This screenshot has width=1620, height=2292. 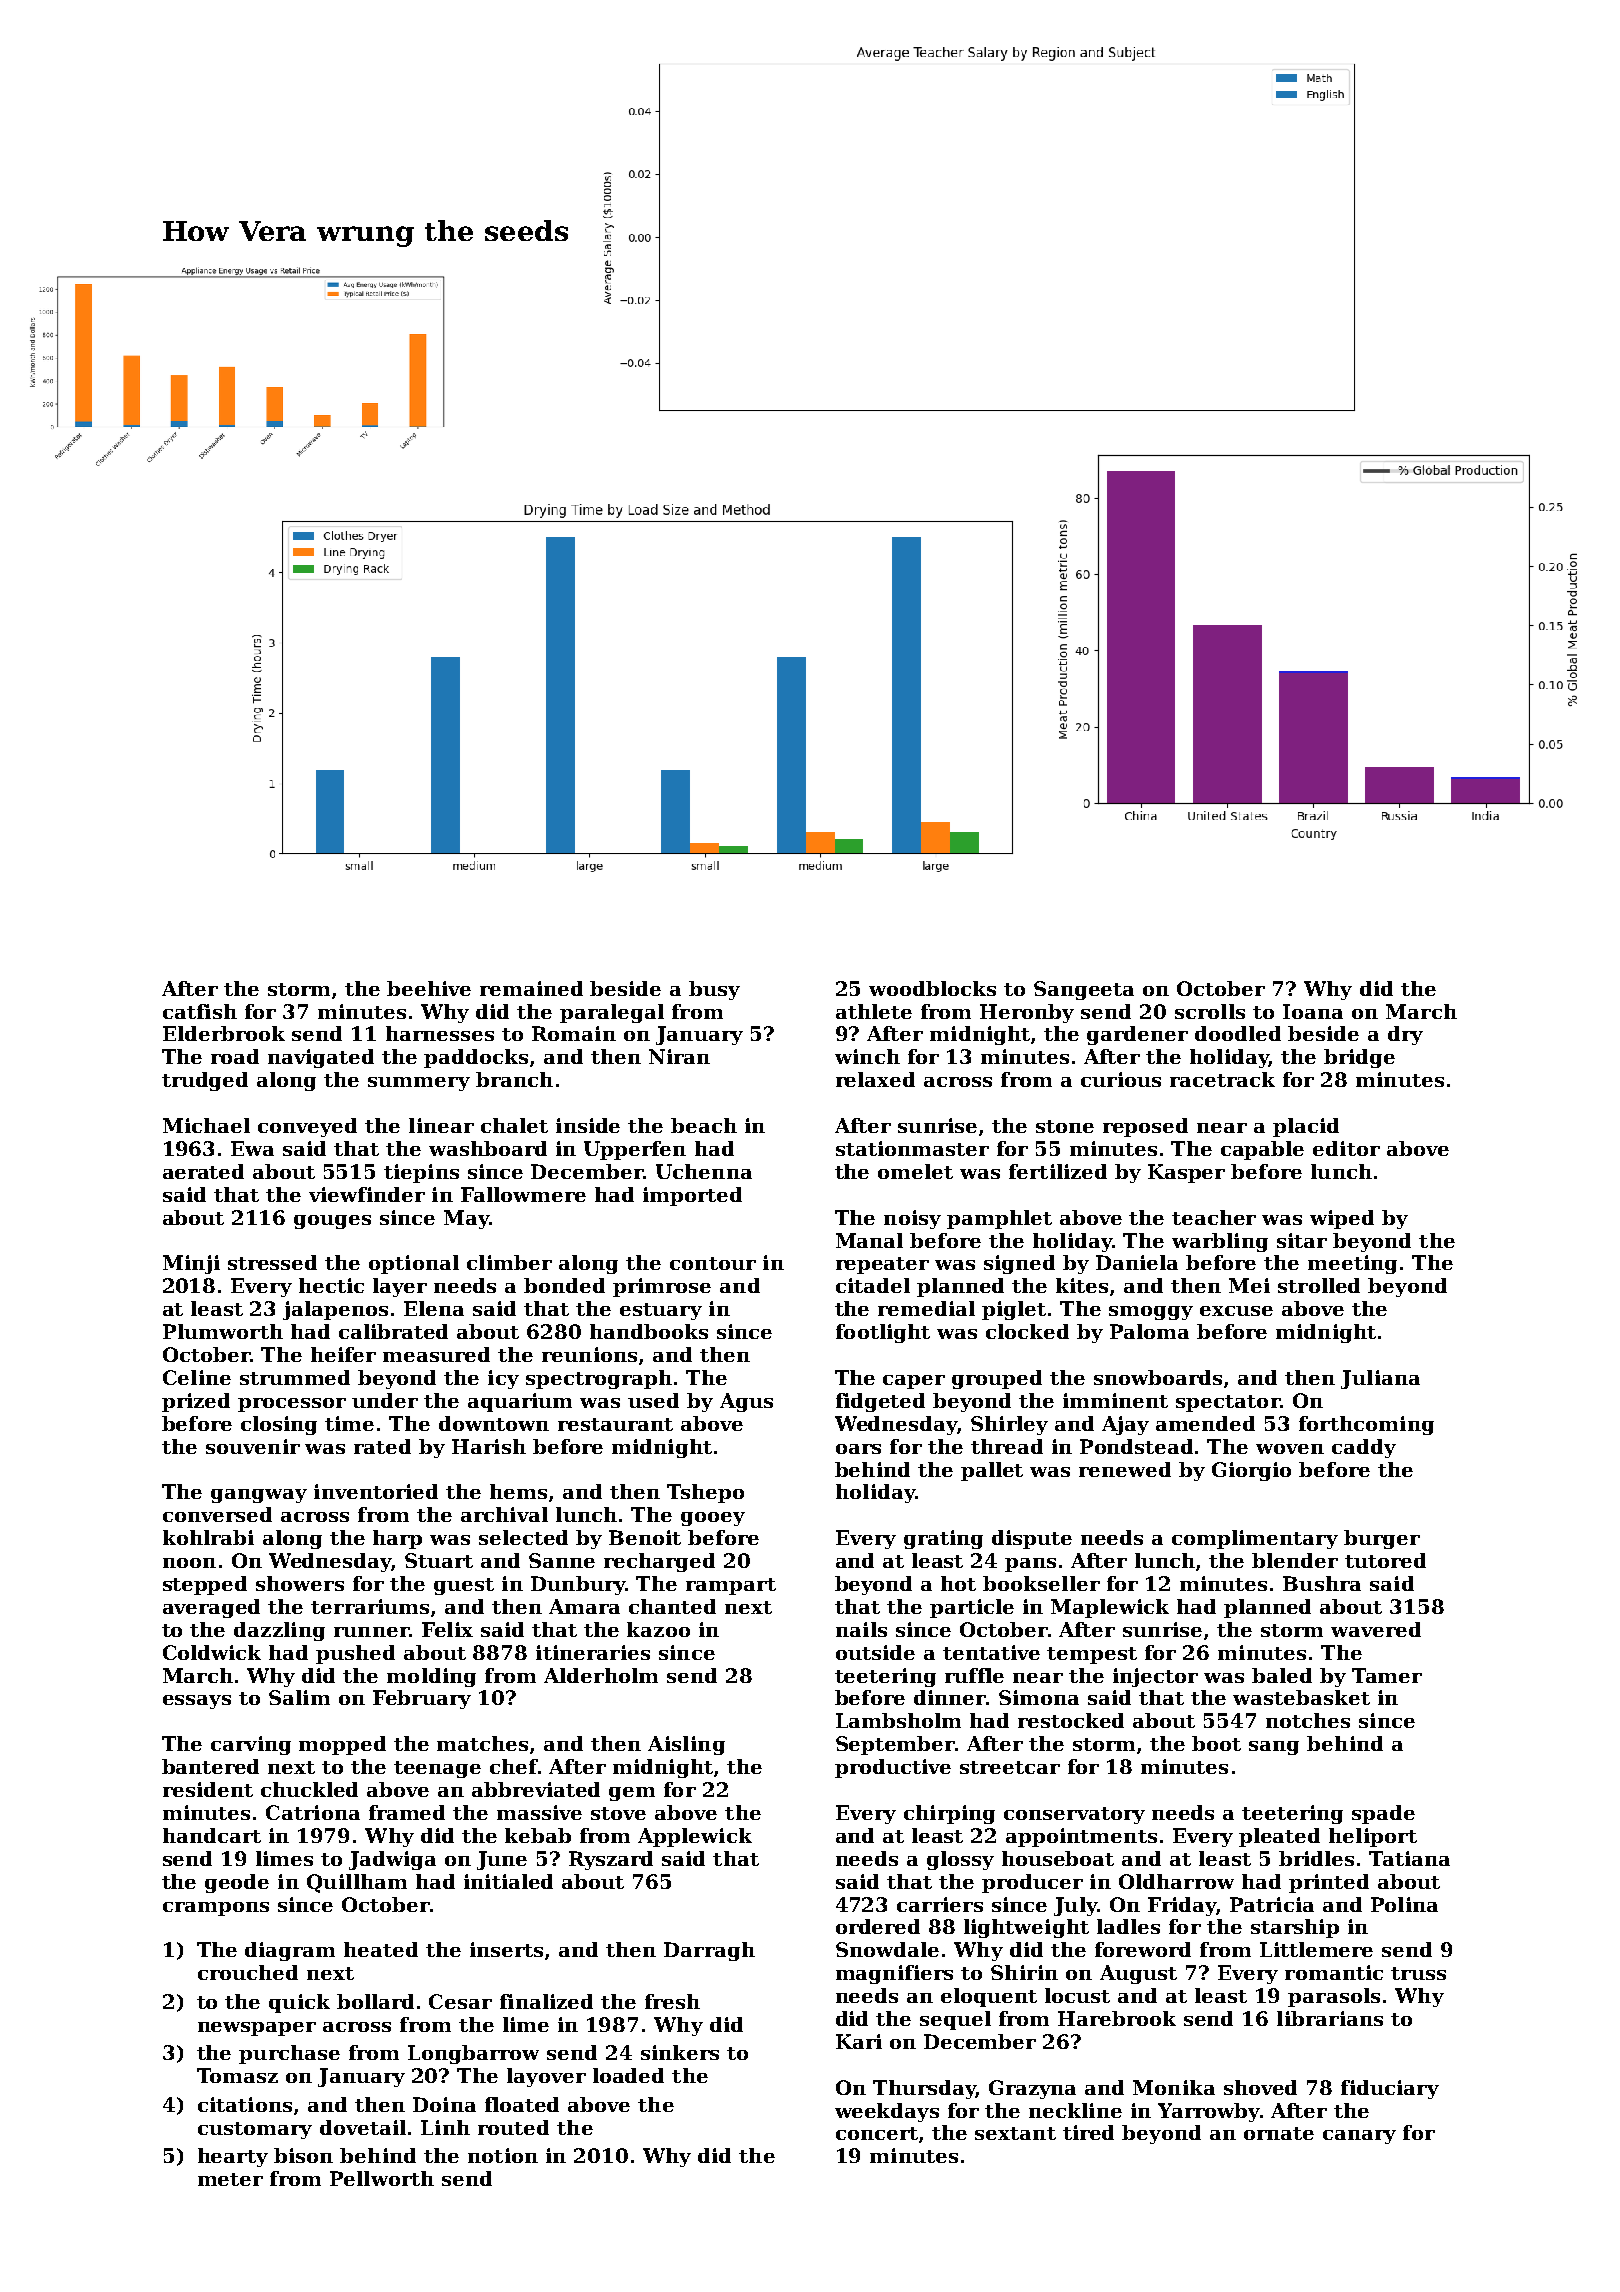 What do you see at coordinates (1301, 1697) in the screenshot?
I see `wastebasket` at bounding box center [1301, 1697].
